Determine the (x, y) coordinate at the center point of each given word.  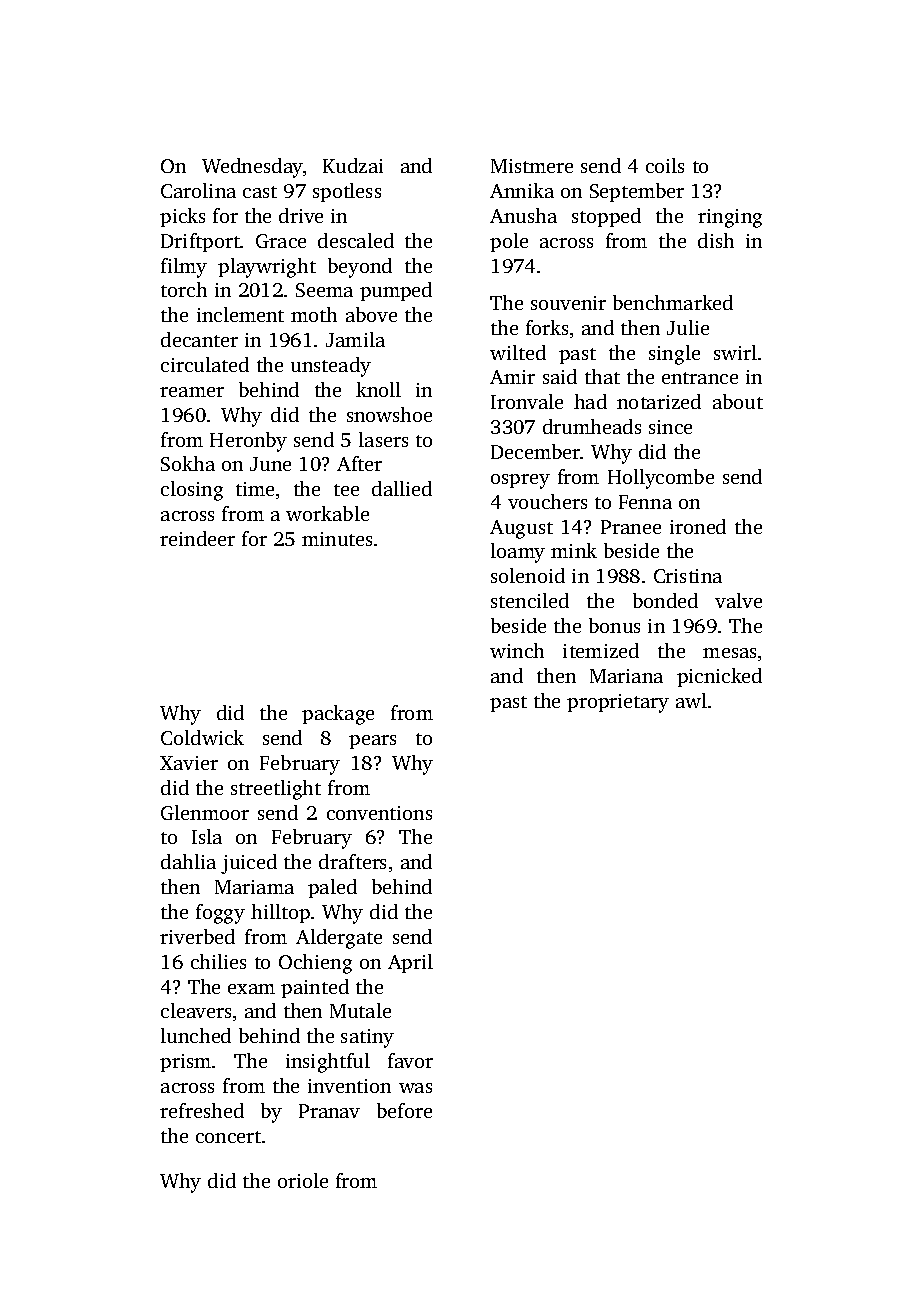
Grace (281, 241)
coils (665, 165)
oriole (303, 1180)
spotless (347, 192)
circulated (205, 364)
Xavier (189, 763)
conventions (379, 813)
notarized (659, 401)
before (404, 1110)
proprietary (618, 703)
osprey (520, 481)
